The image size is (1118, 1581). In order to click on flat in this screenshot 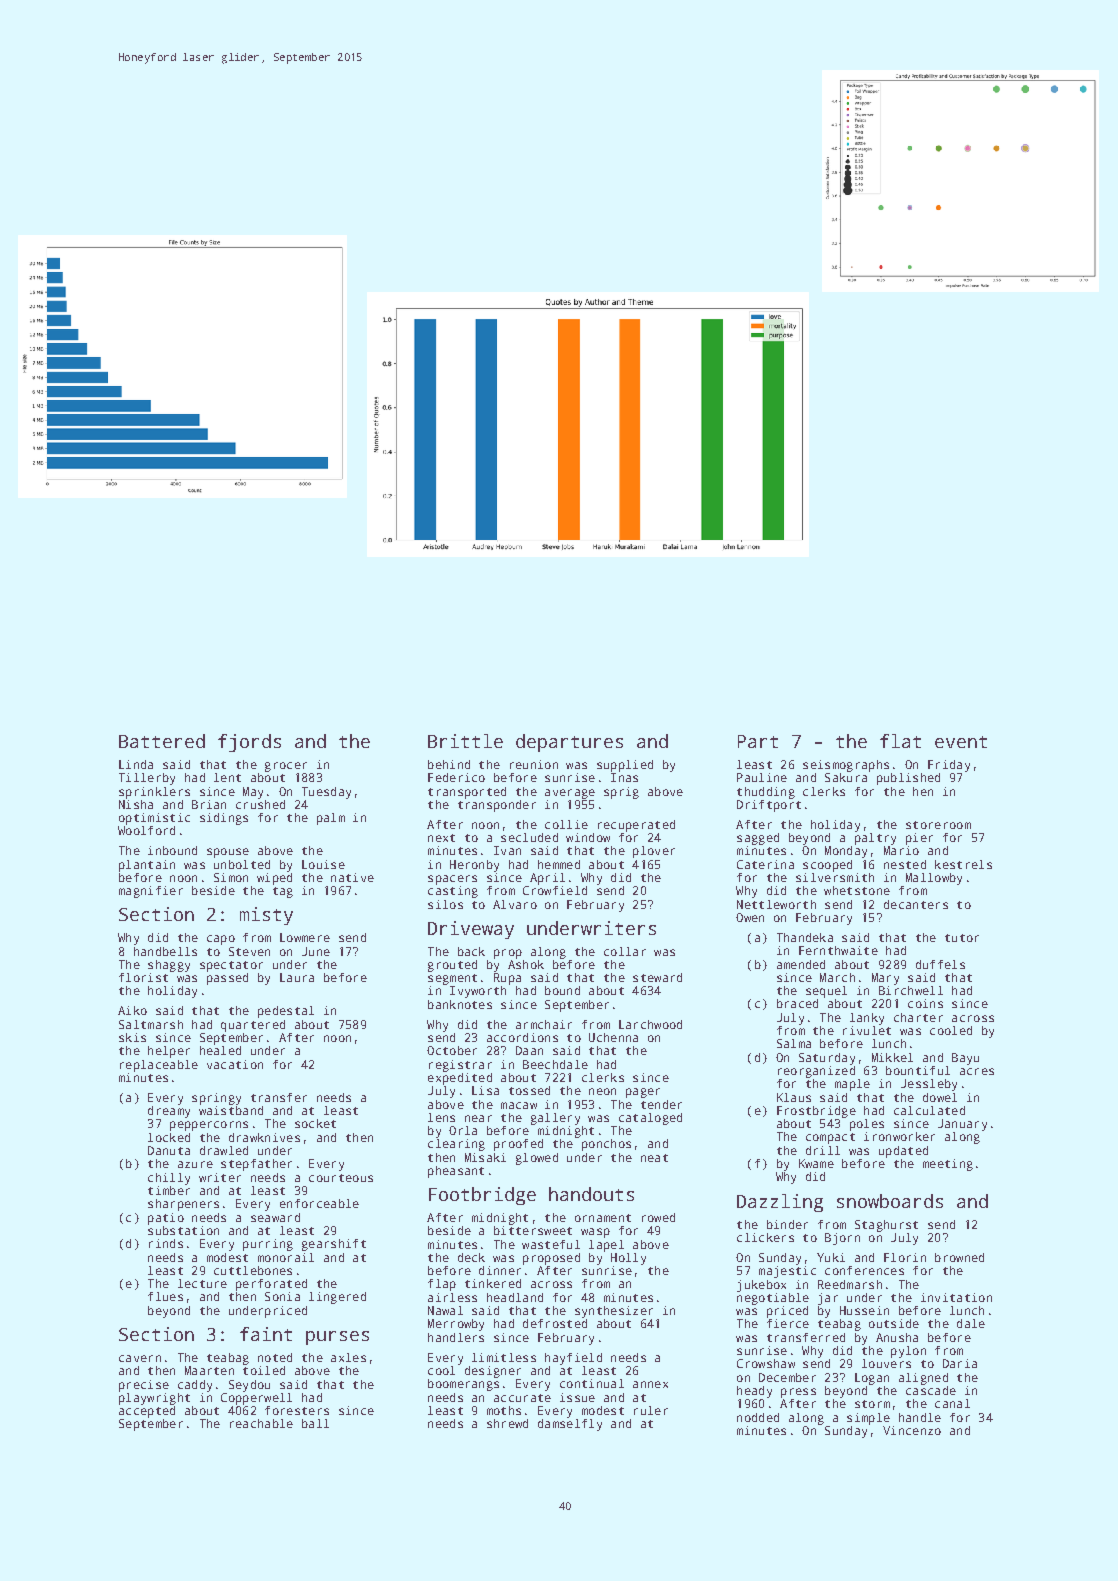, I will do `click(900, 741)`.
